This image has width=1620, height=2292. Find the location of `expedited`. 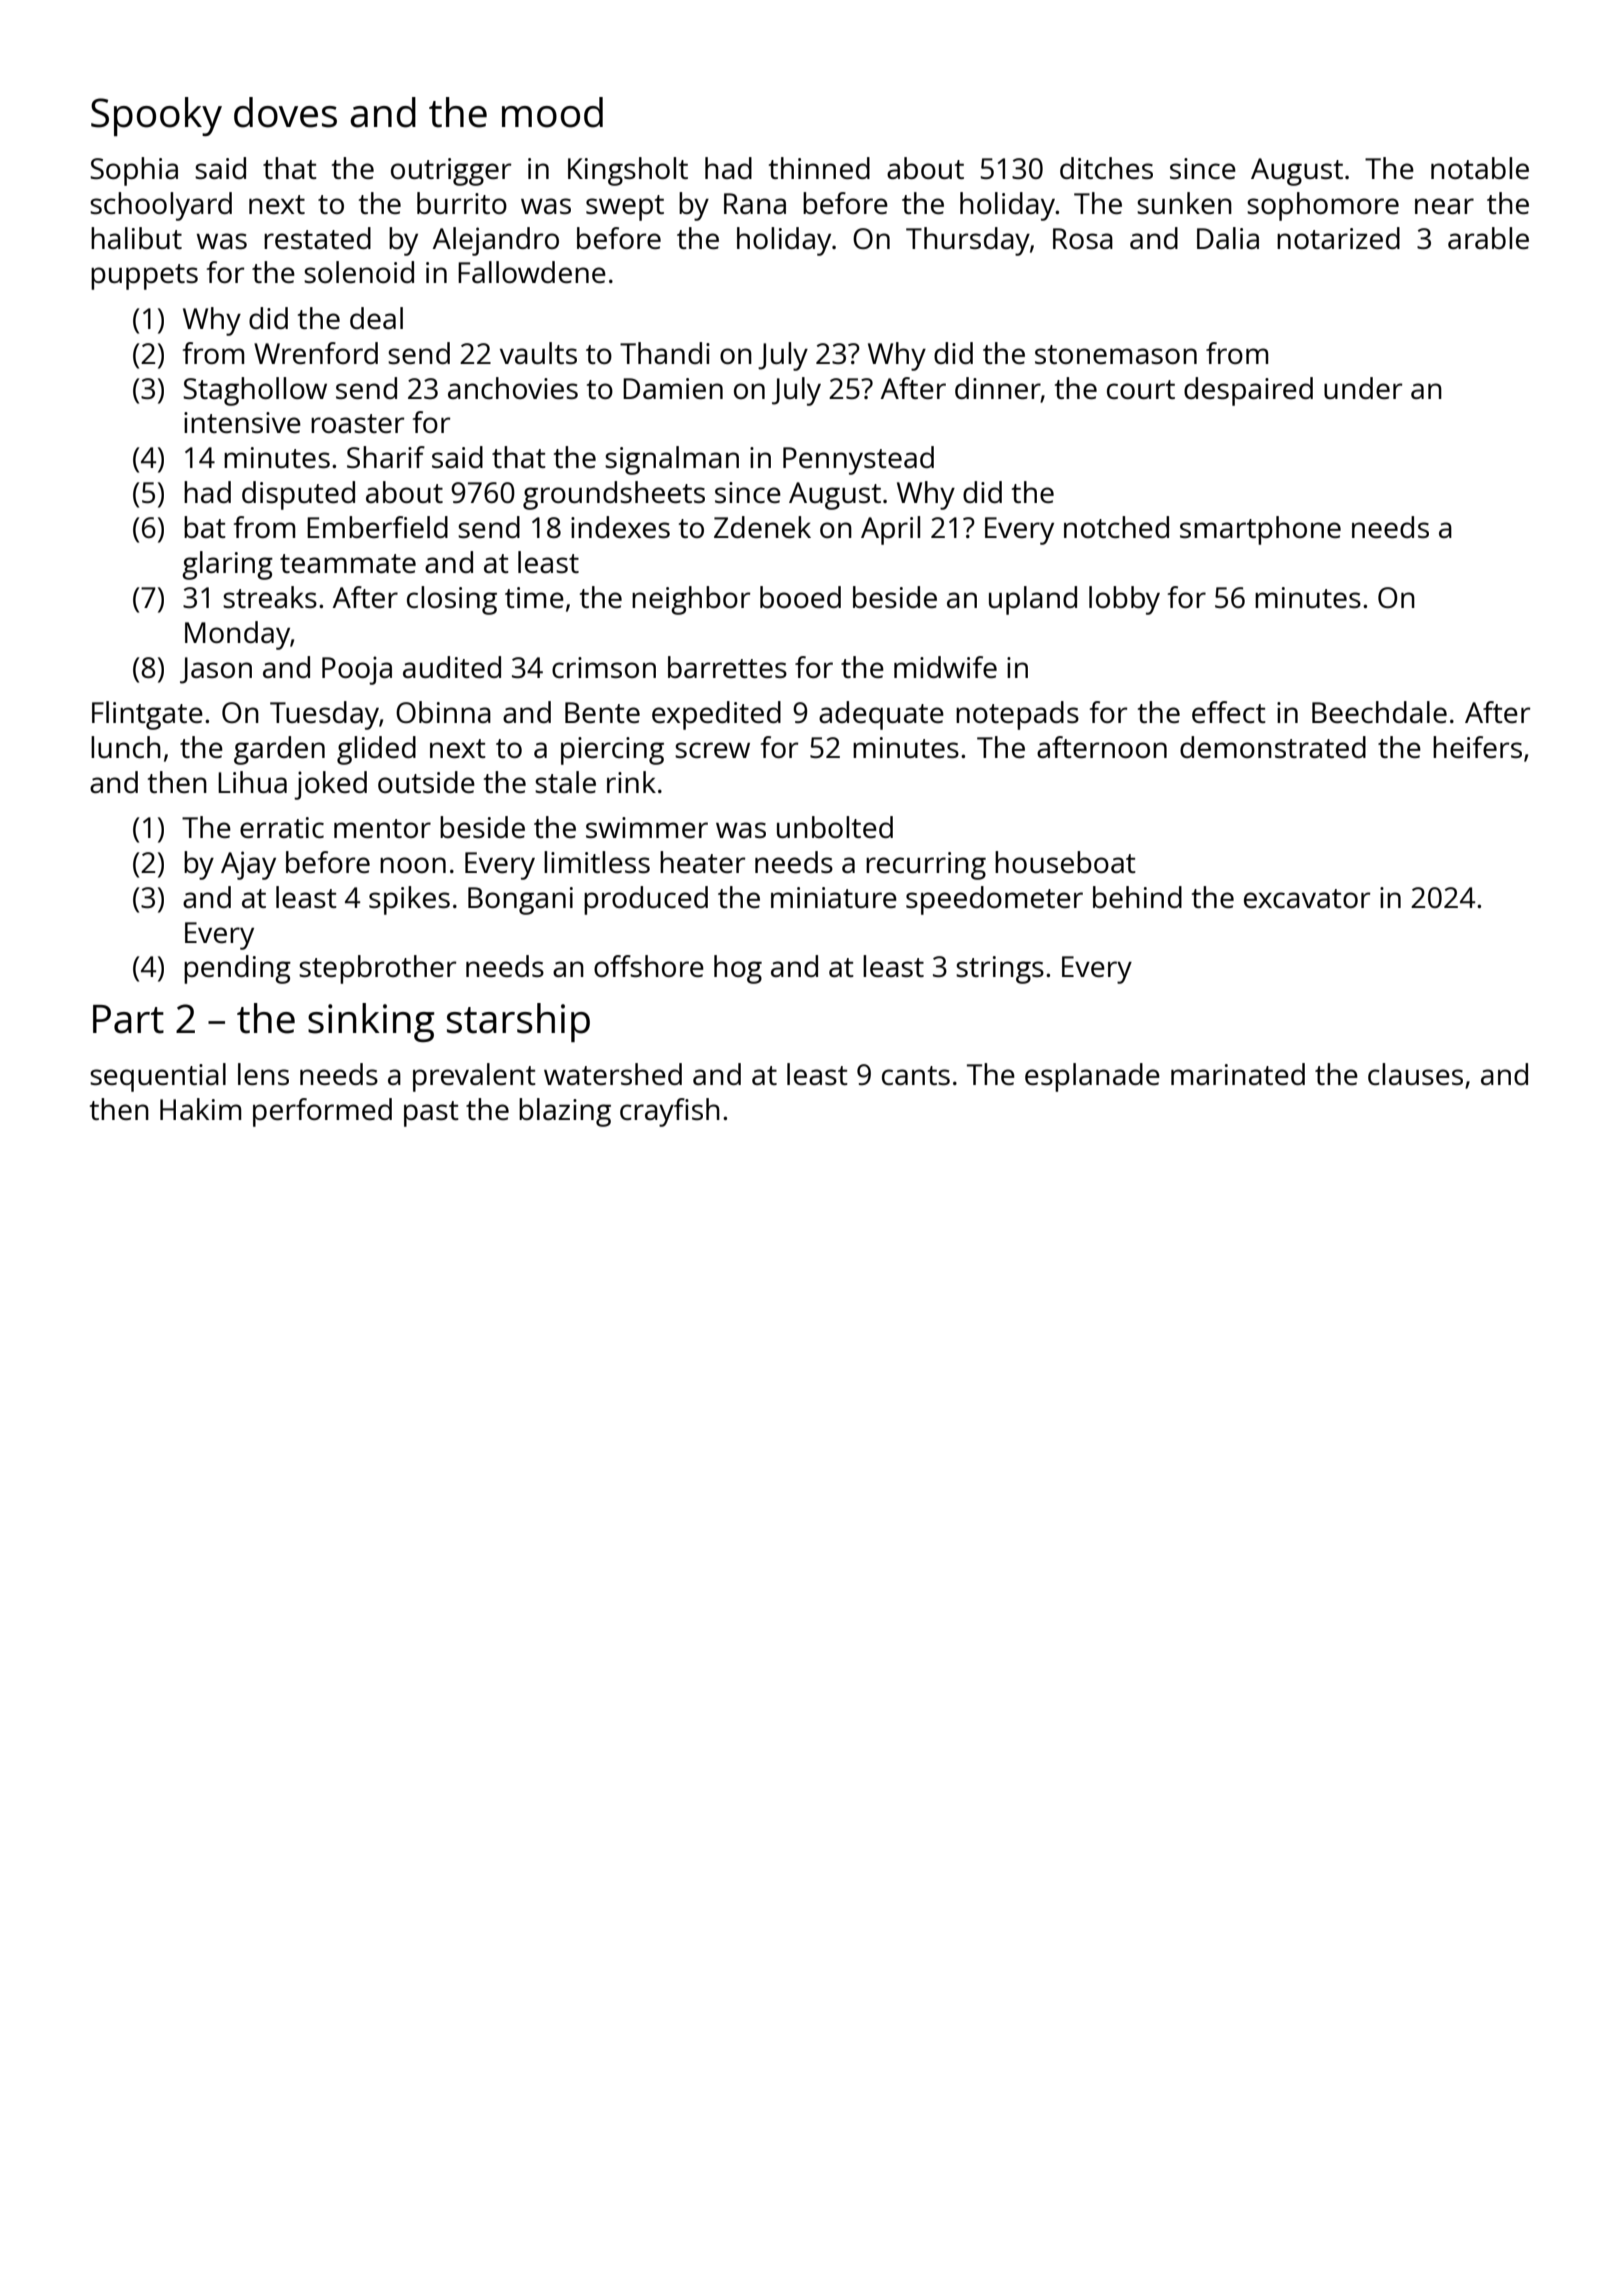

expedited is located at coordinates (716, 715).
